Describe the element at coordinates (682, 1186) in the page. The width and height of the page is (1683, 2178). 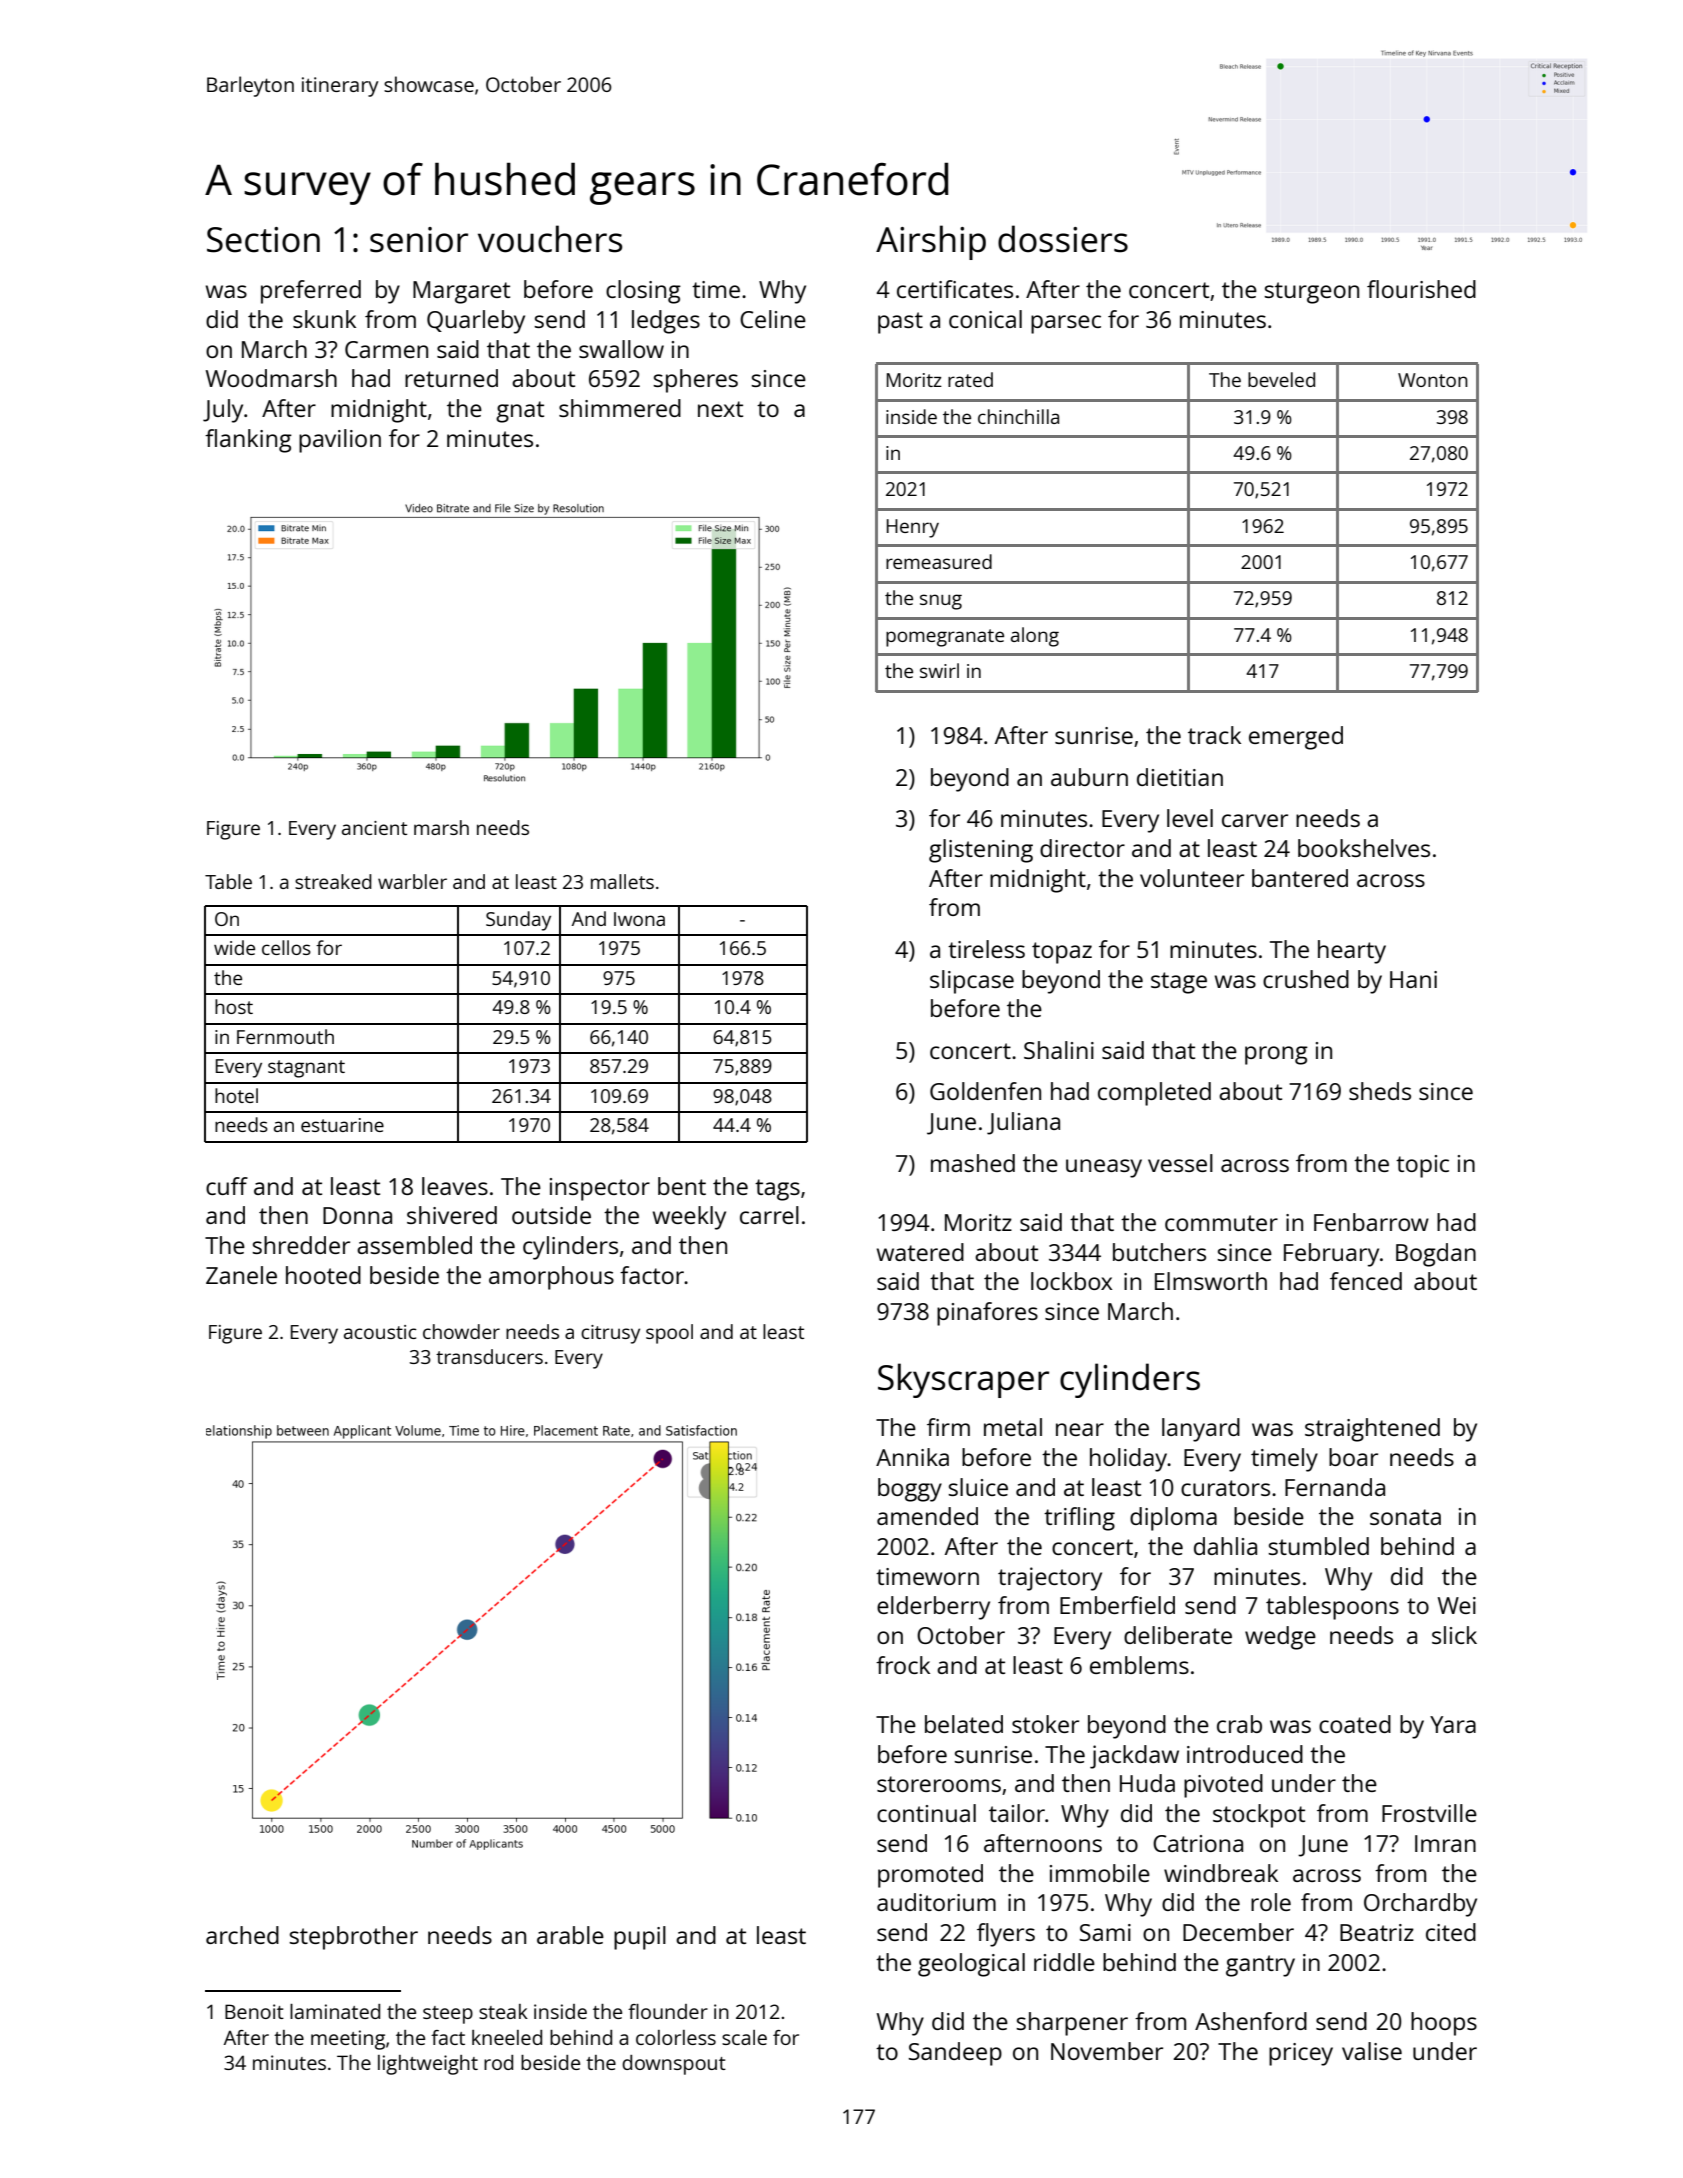
I see `bent` at that location.
